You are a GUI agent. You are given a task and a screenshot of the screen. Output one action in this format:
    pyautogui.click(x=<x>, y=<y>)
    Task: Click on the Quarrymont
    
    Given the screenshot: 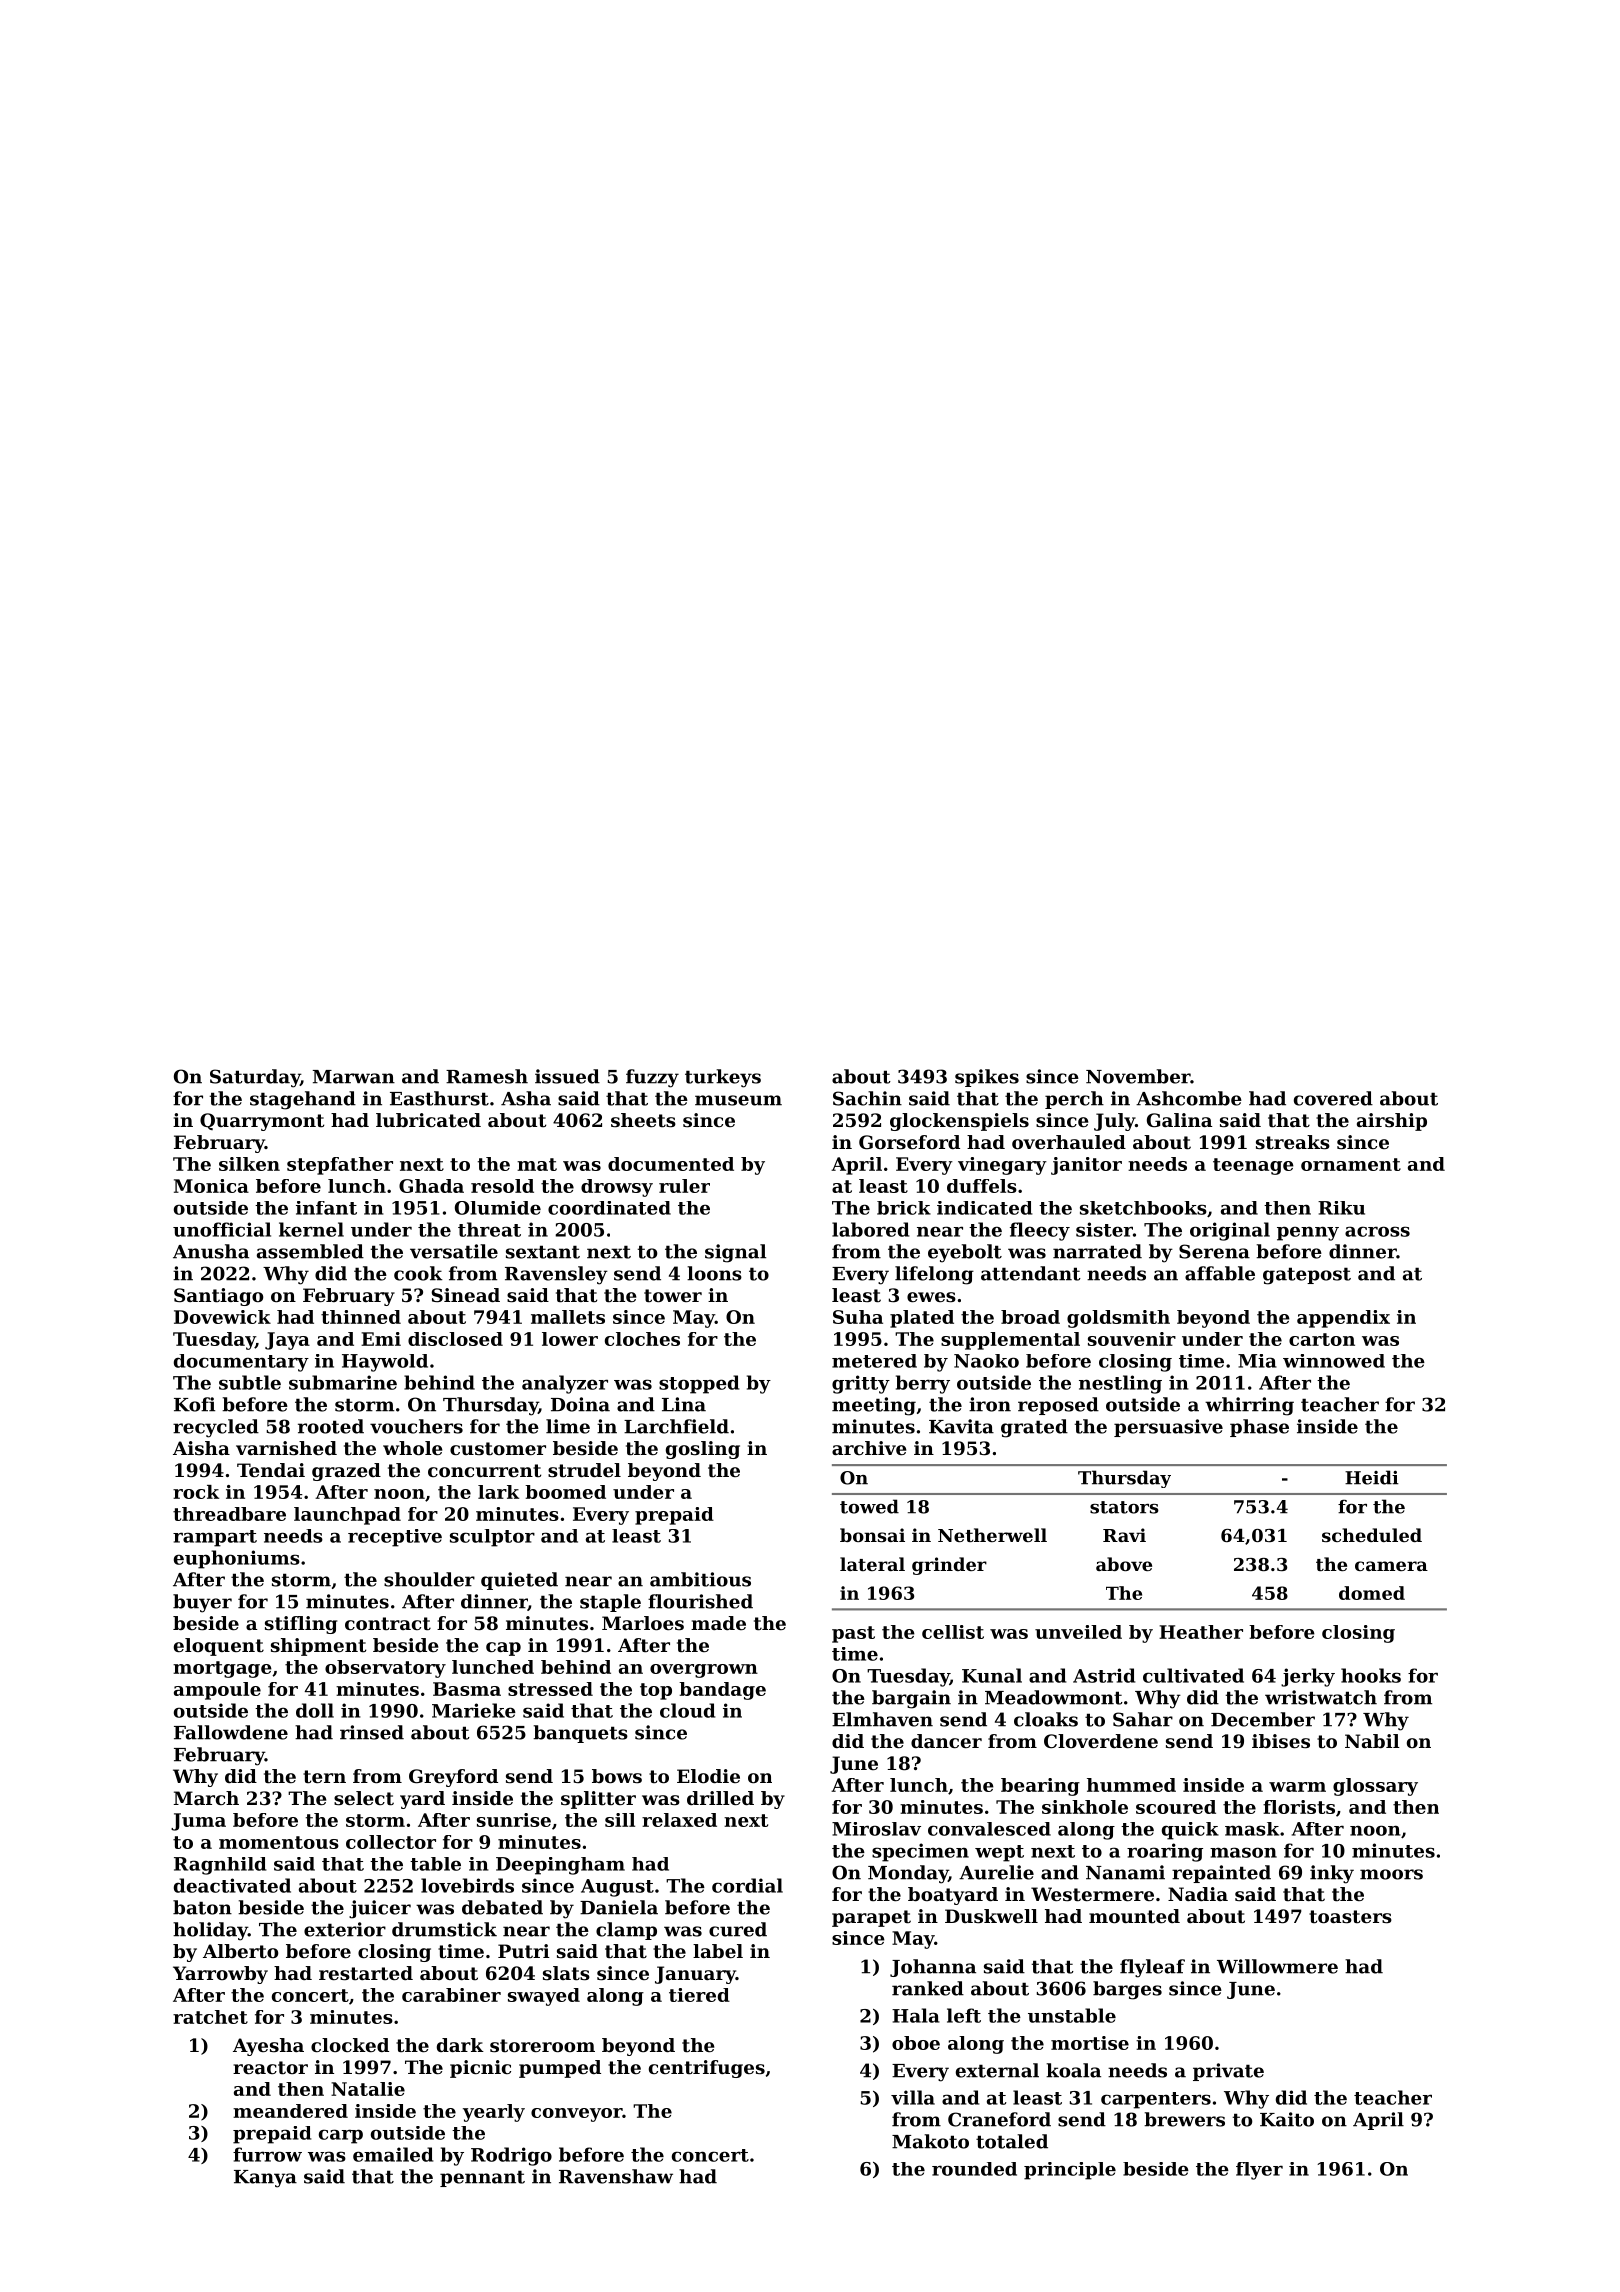 What is the action you would take?
    pyautogui.click(x=262, y=1122)
